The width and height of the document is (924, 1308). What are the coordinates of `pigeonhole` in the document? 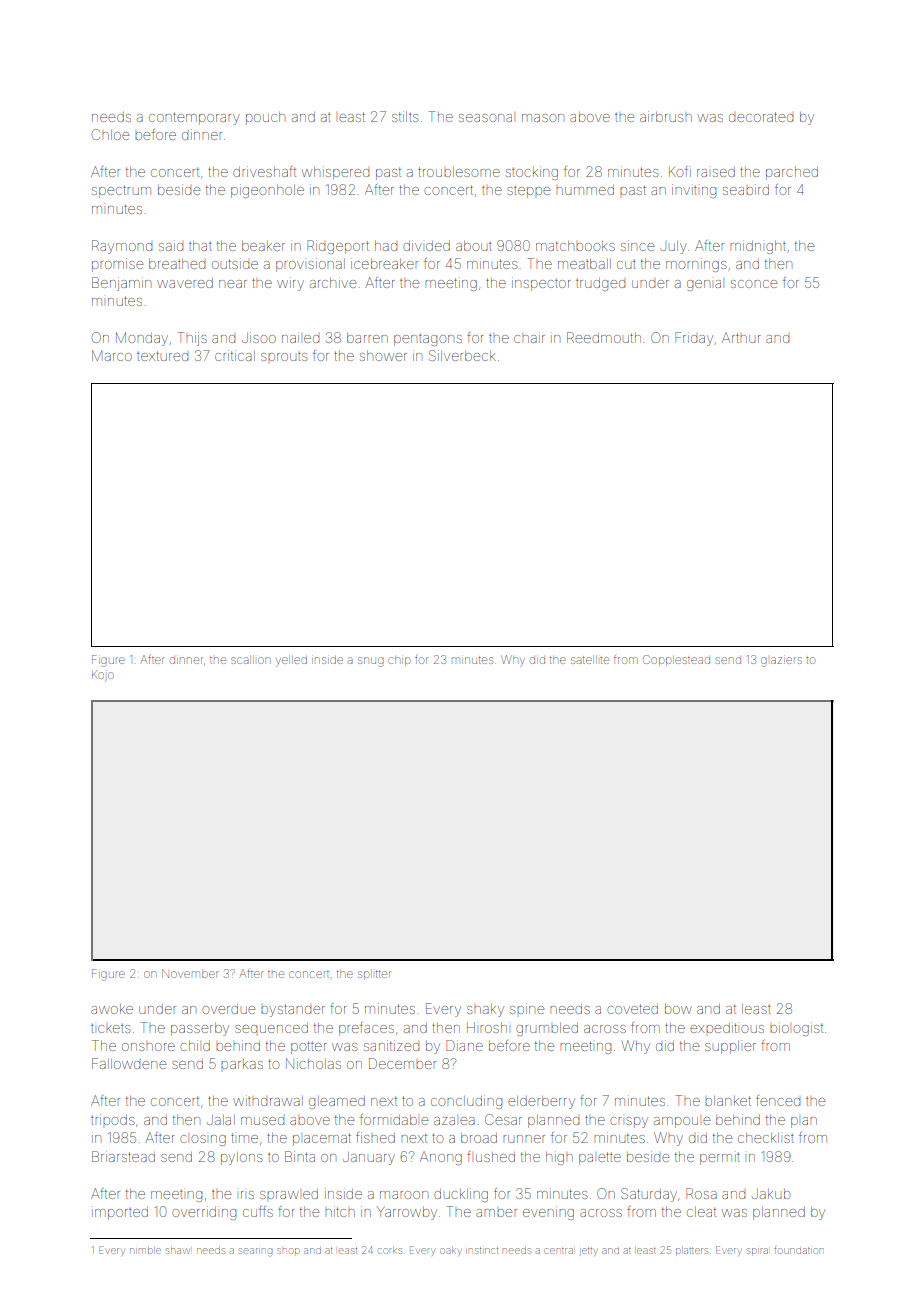 It's located at (267, 191).
